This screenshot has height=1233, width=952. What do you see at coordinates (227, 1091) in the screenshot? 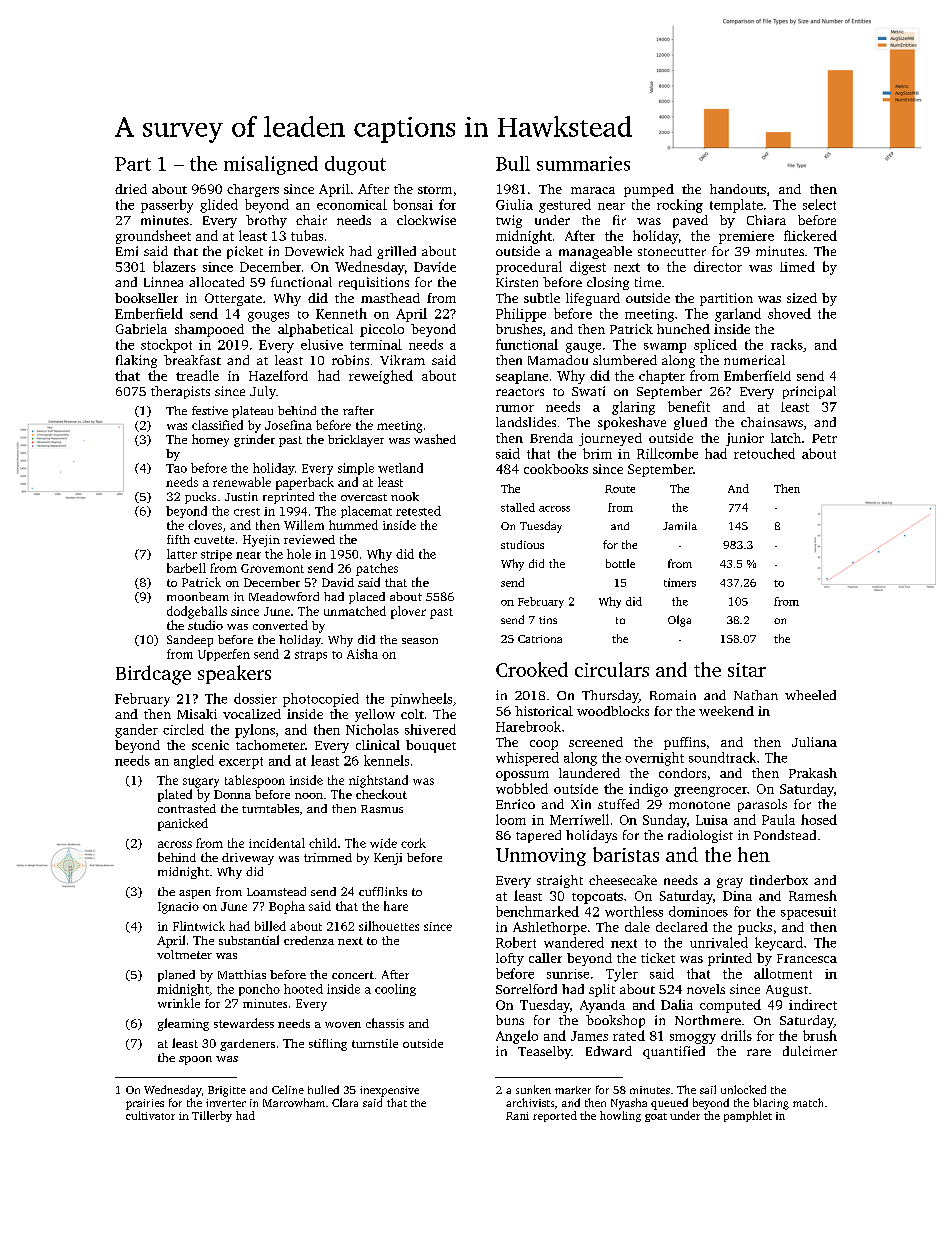
I see `Brigitte` at bounding box center [227, 1091].
